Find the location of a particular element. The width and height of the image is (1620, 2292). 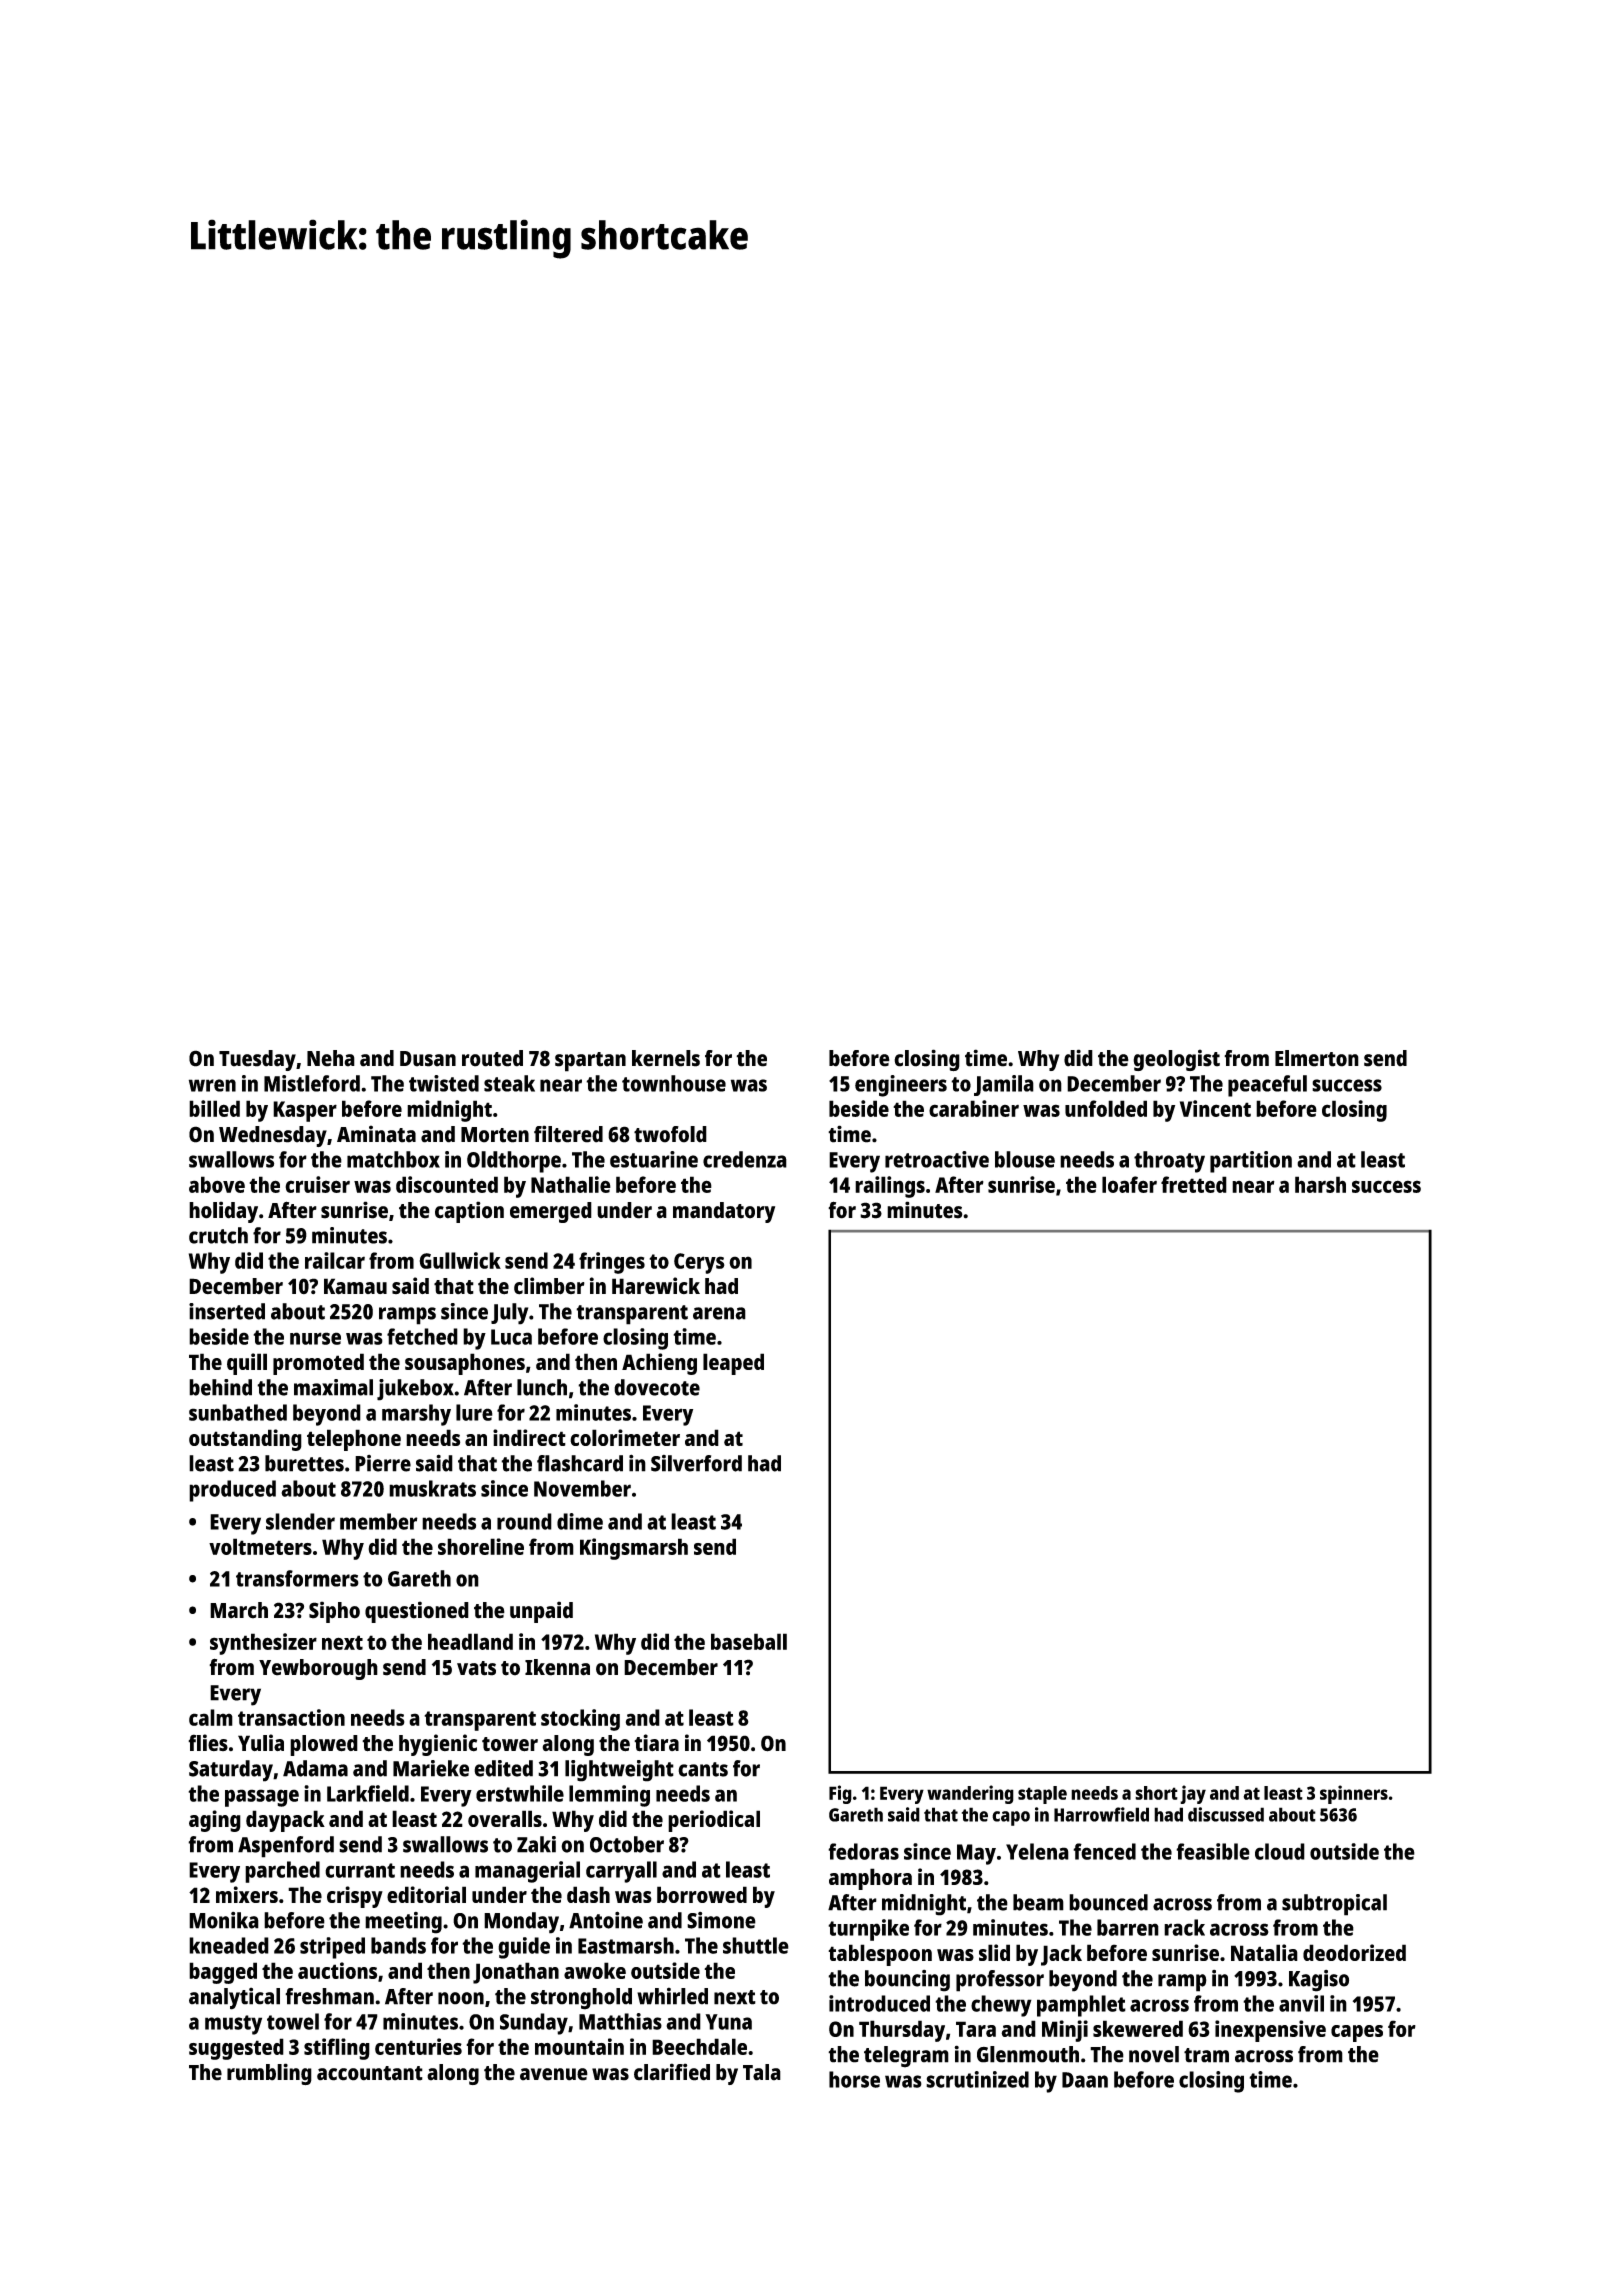

tiara is located at coordinates (656, 1743).
